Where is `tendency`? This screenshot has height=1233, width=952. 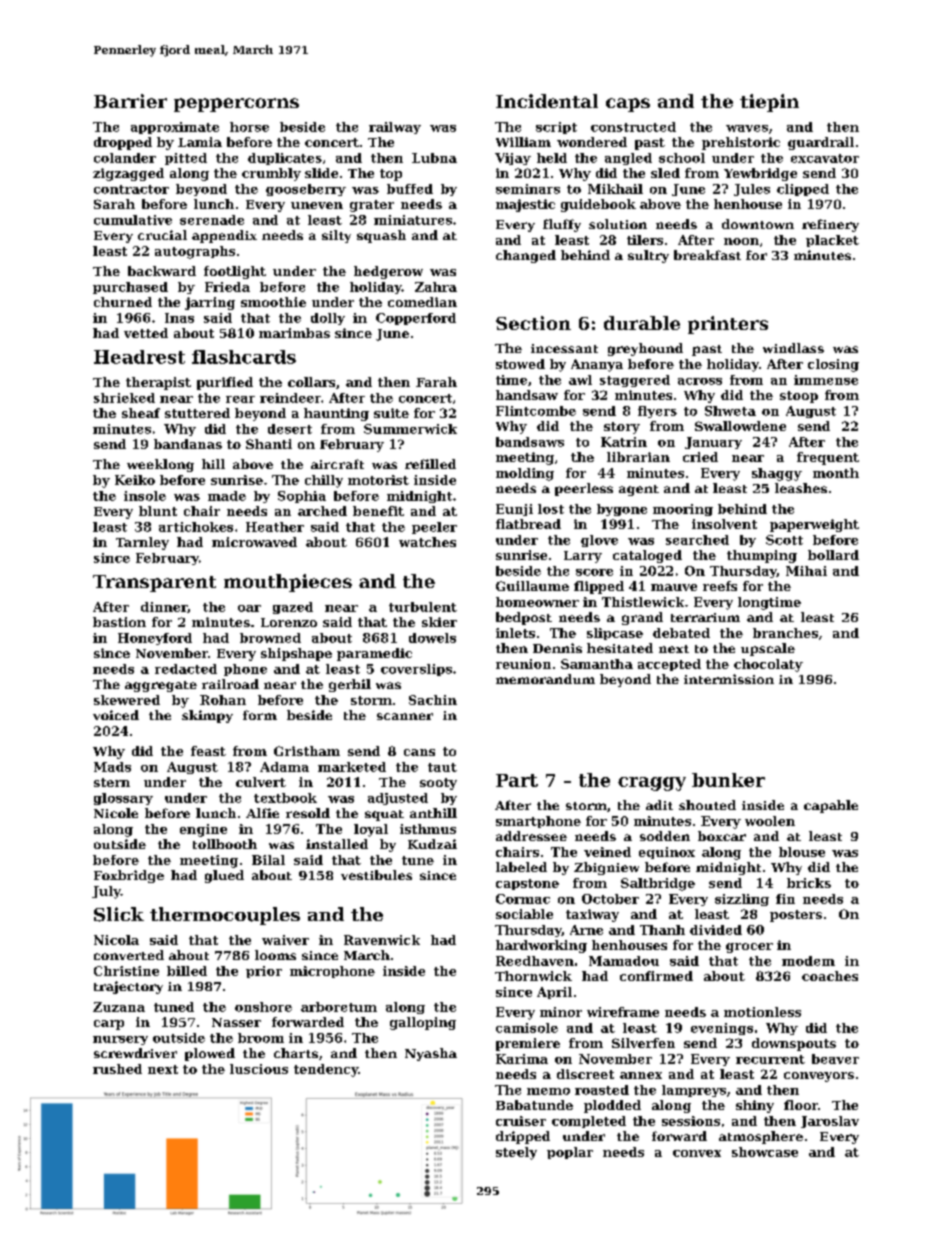 tendency is located at coordinates (326, 1070).
